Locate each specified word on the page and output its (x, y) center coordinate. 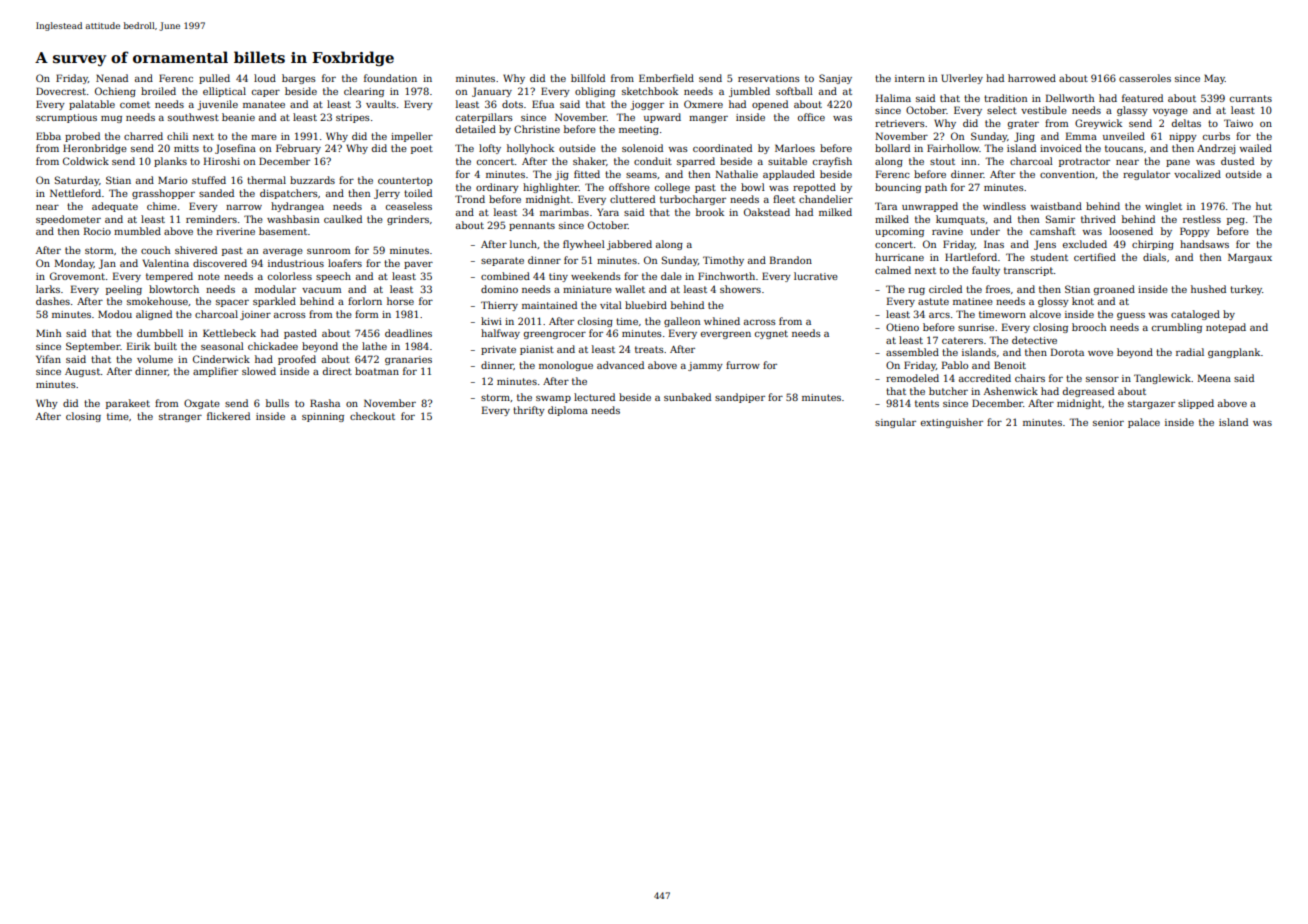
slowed (259, 371)
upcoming (899, 232)
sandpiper (740, 398)
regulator (1146, 175)
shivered (196, 250)
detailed (476, 129)
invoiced (1061, 148)
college (672, 188)
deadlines (408, 333)
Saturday (77, 181)
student (1049, 257)
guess (1131, 316)
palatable (92, 105)
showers (740, 289)
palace (1144, 423)
